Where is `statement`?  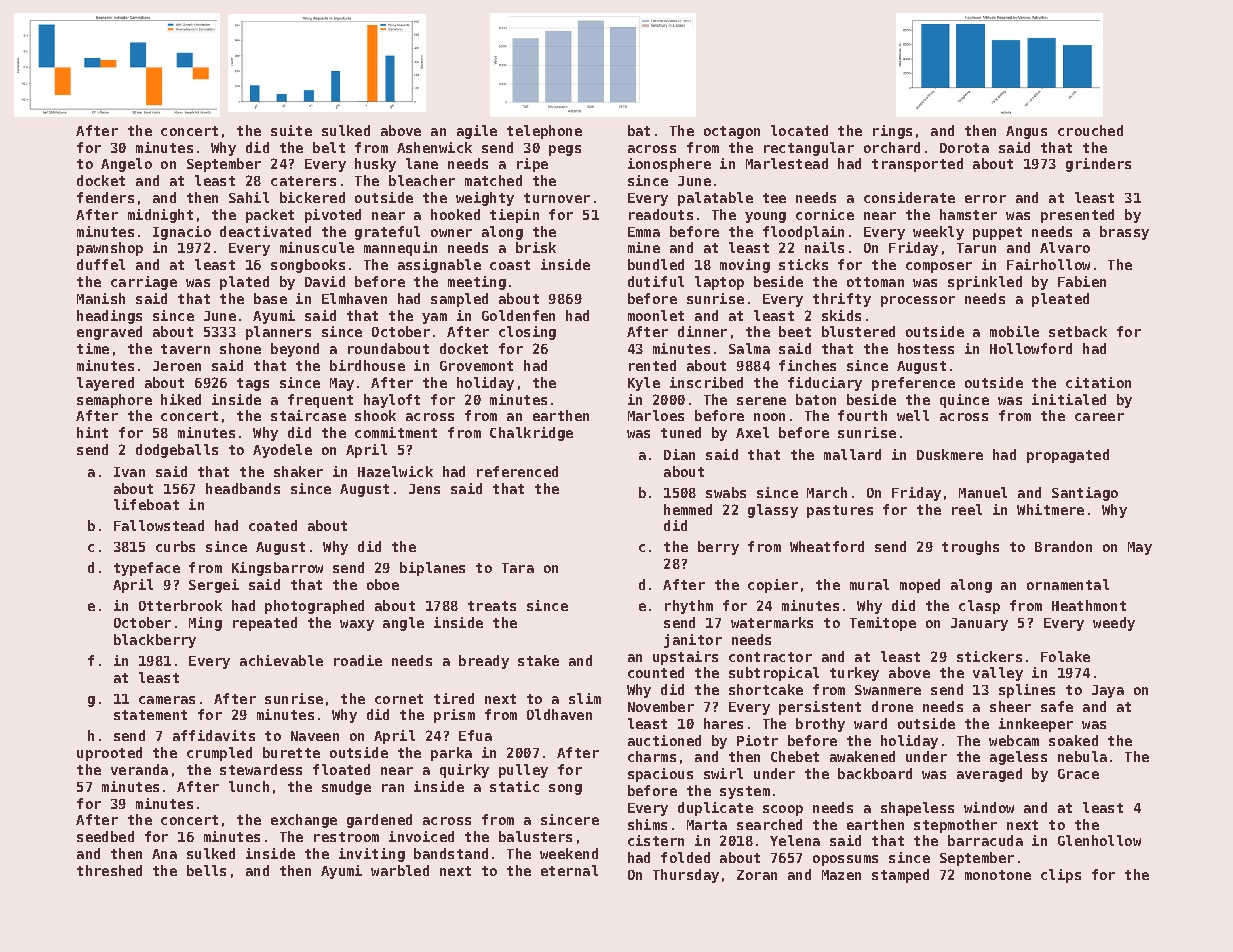
statement is located at coordinates (150, 715).
